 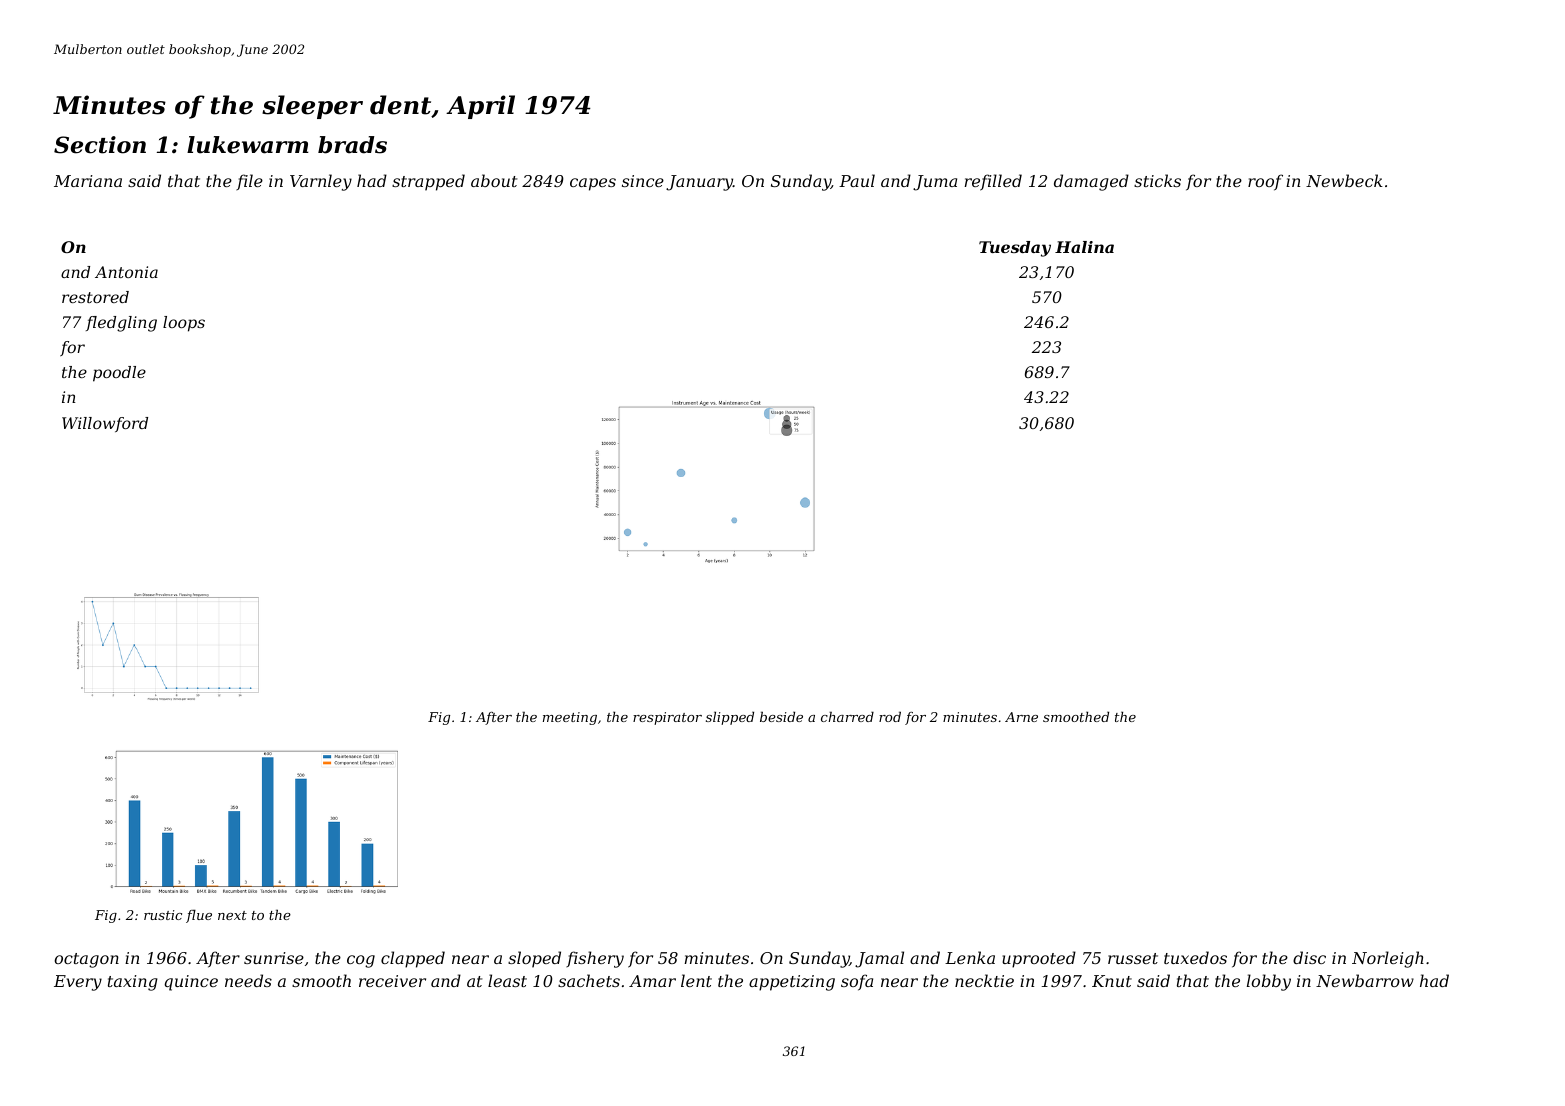 What do you see at coordinates (1265, 182) in the document?
I see `roof` at bounding box center [1265, 182].
